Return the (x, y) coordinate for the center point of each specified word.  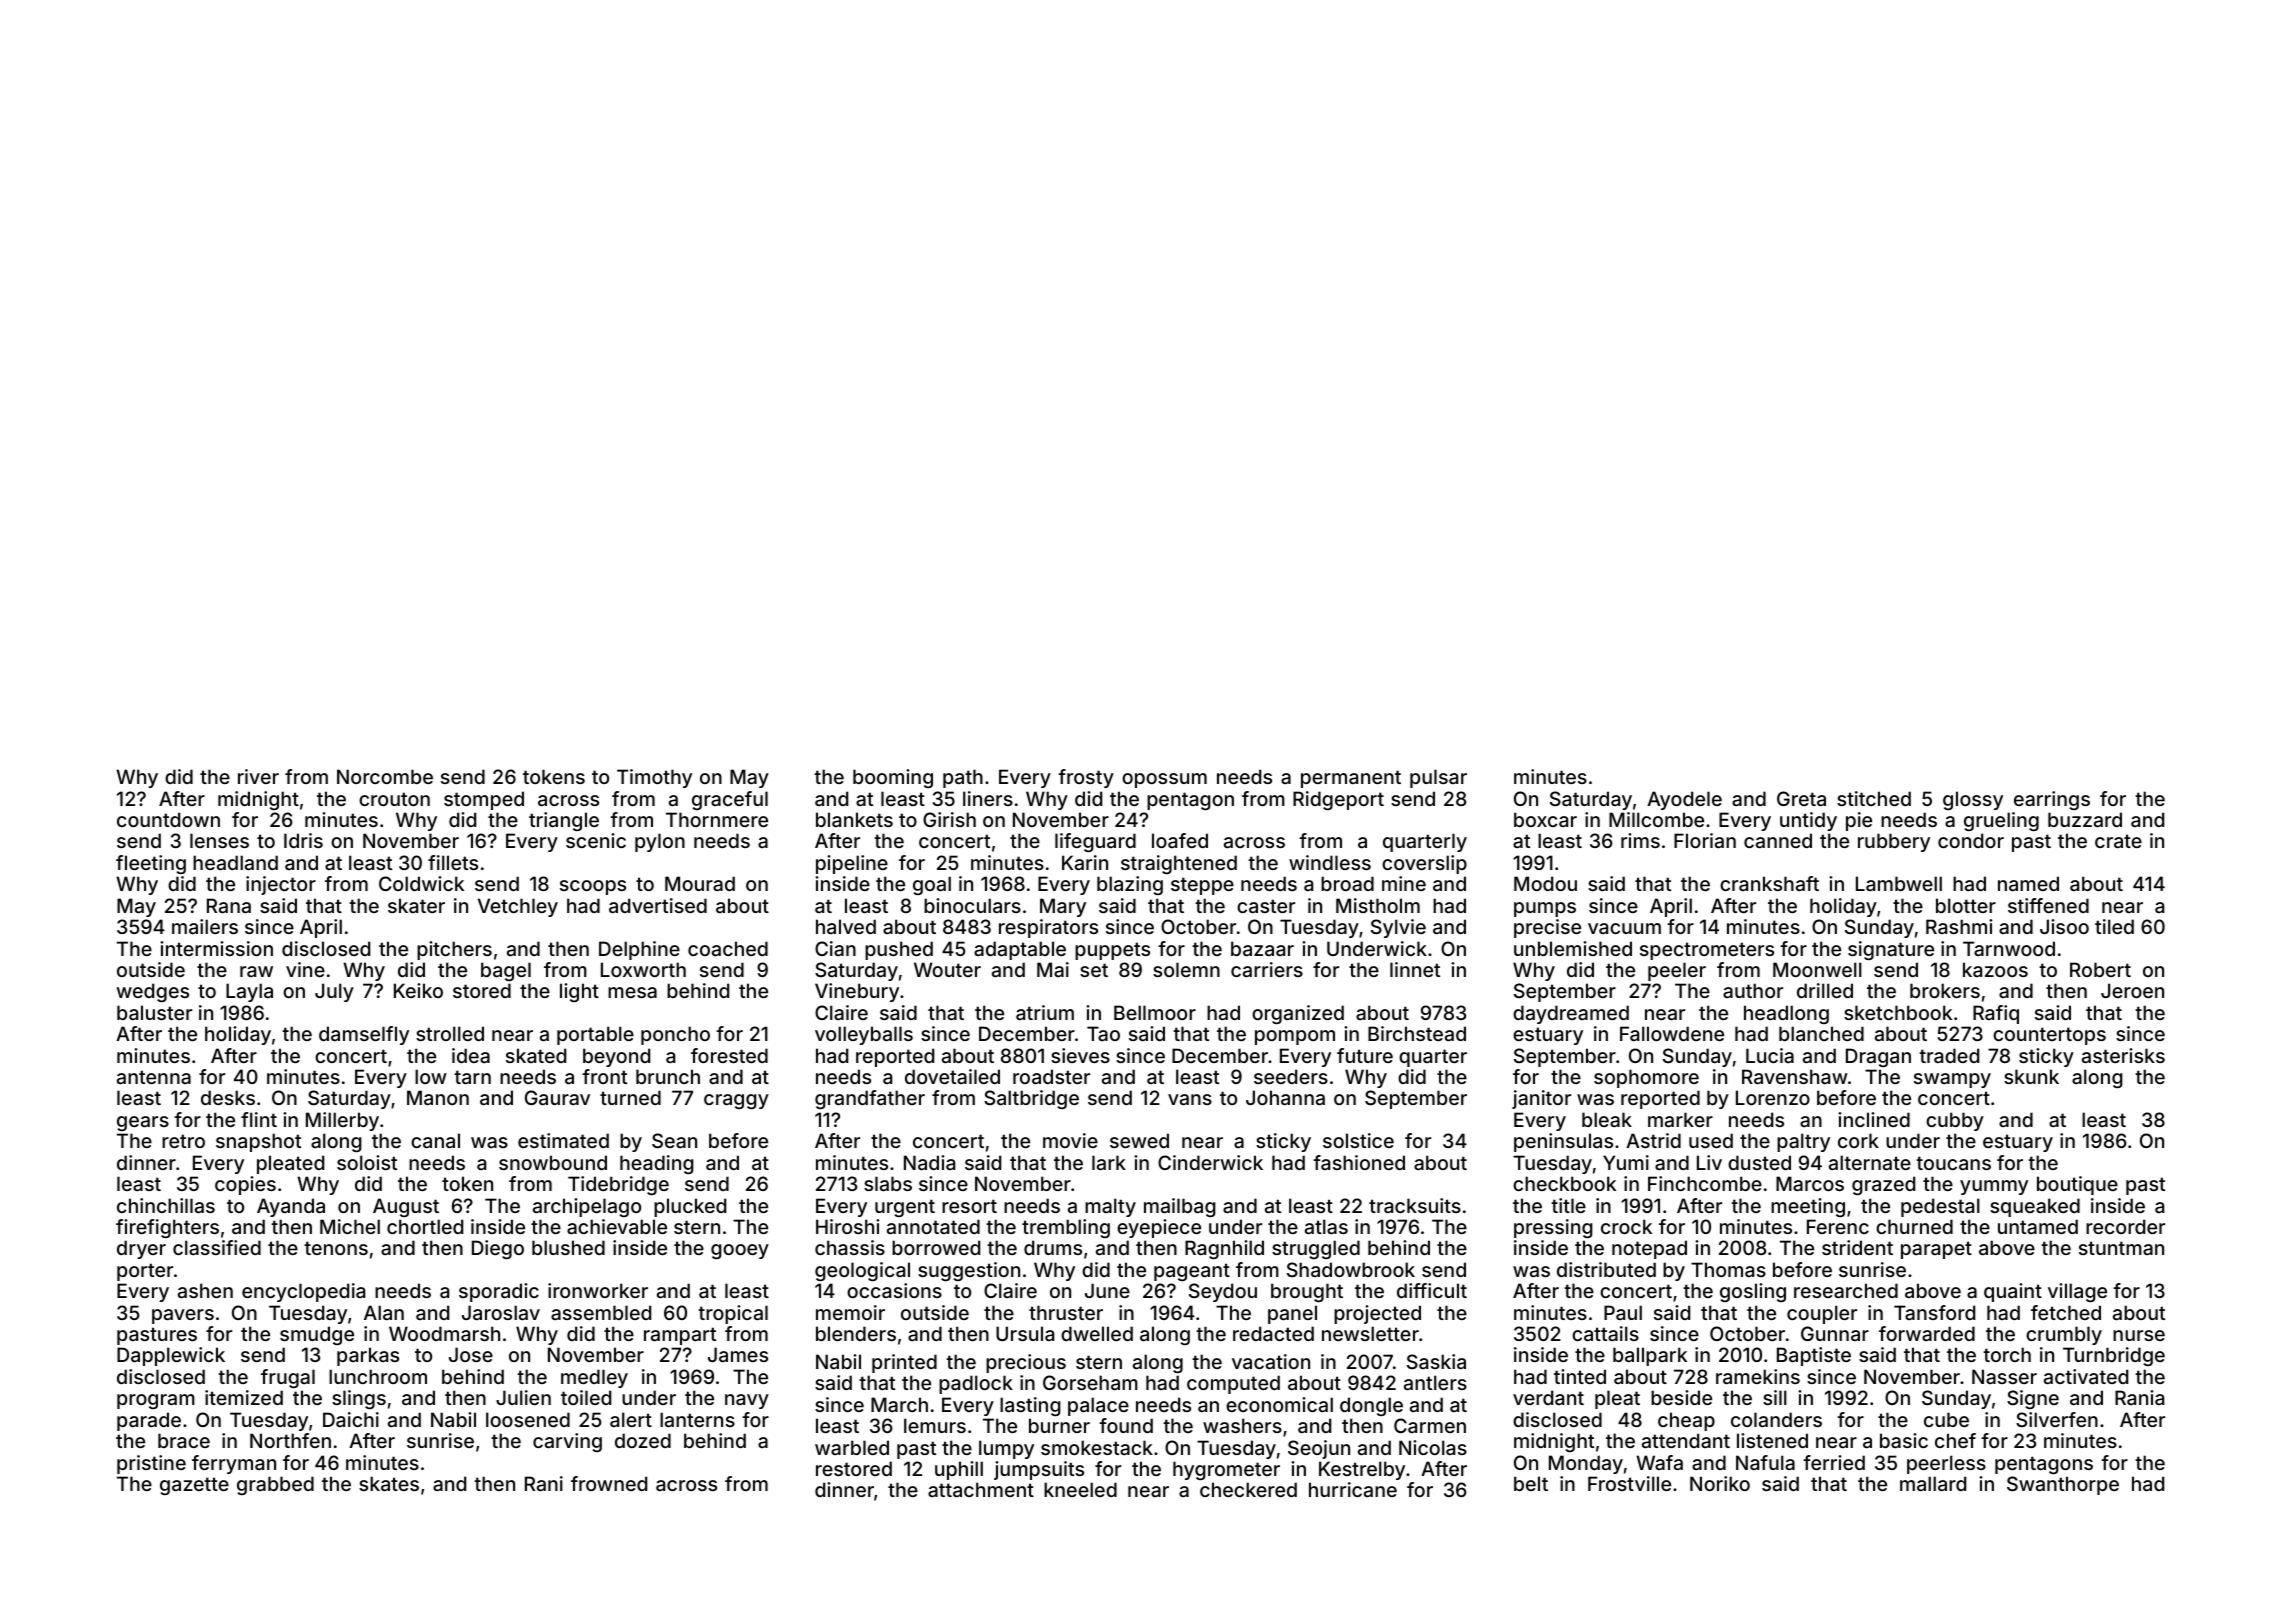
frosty (1086, 778)
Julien (523, 1397)
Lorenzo (1773, 1097)
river (258, 776)
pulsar (1438, 778)
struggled (1316, 1249)
